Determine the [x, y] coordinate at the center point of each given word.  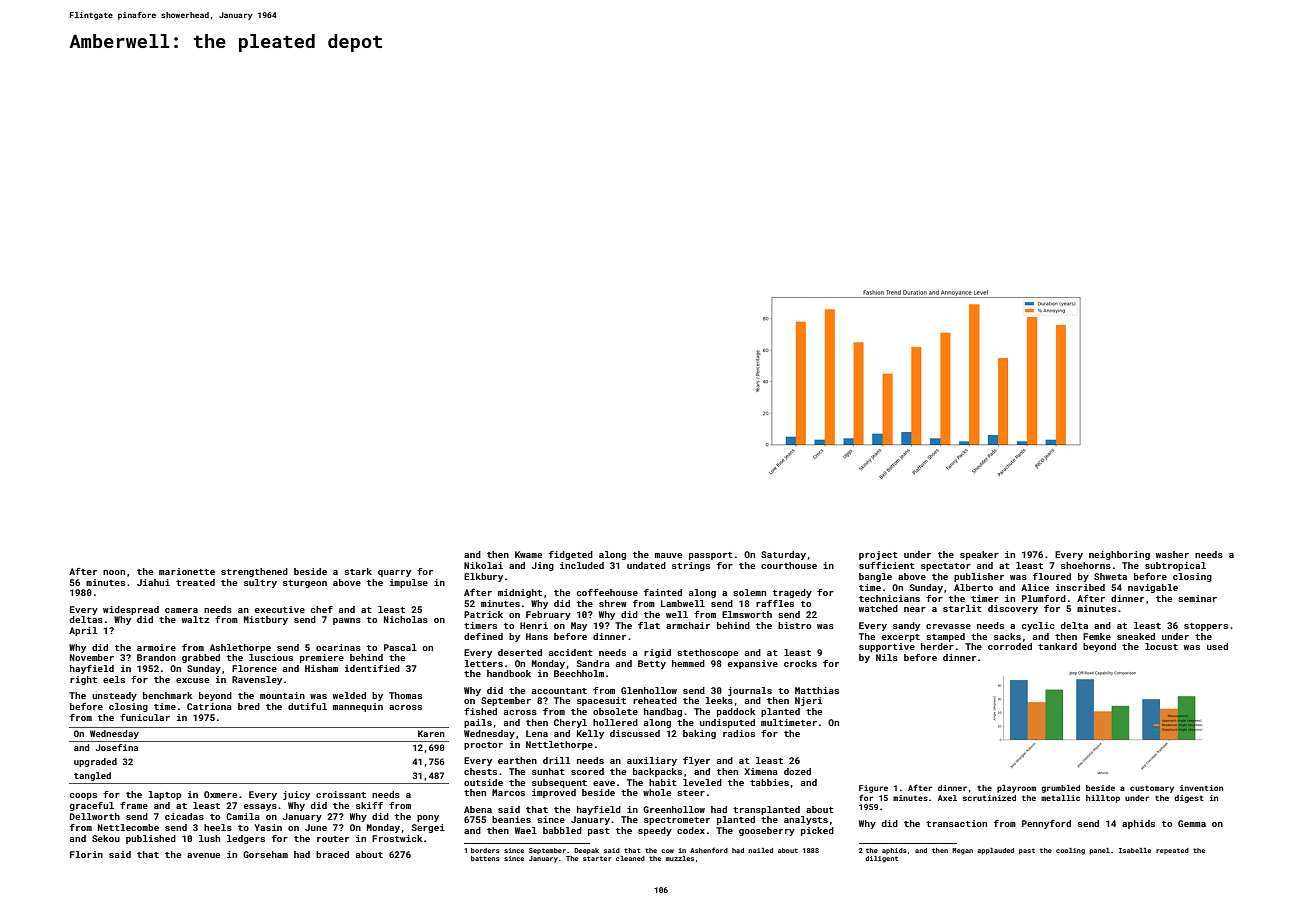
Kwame [528, 554]
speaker [979, 555]
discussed [635, 733]
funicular [145, 717]
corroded [1010, 646]
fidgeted [571, 555]
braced [332, 854]
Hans [537, 636]
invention [1201, 788]
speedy [655, 831]
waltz [196, 619]
